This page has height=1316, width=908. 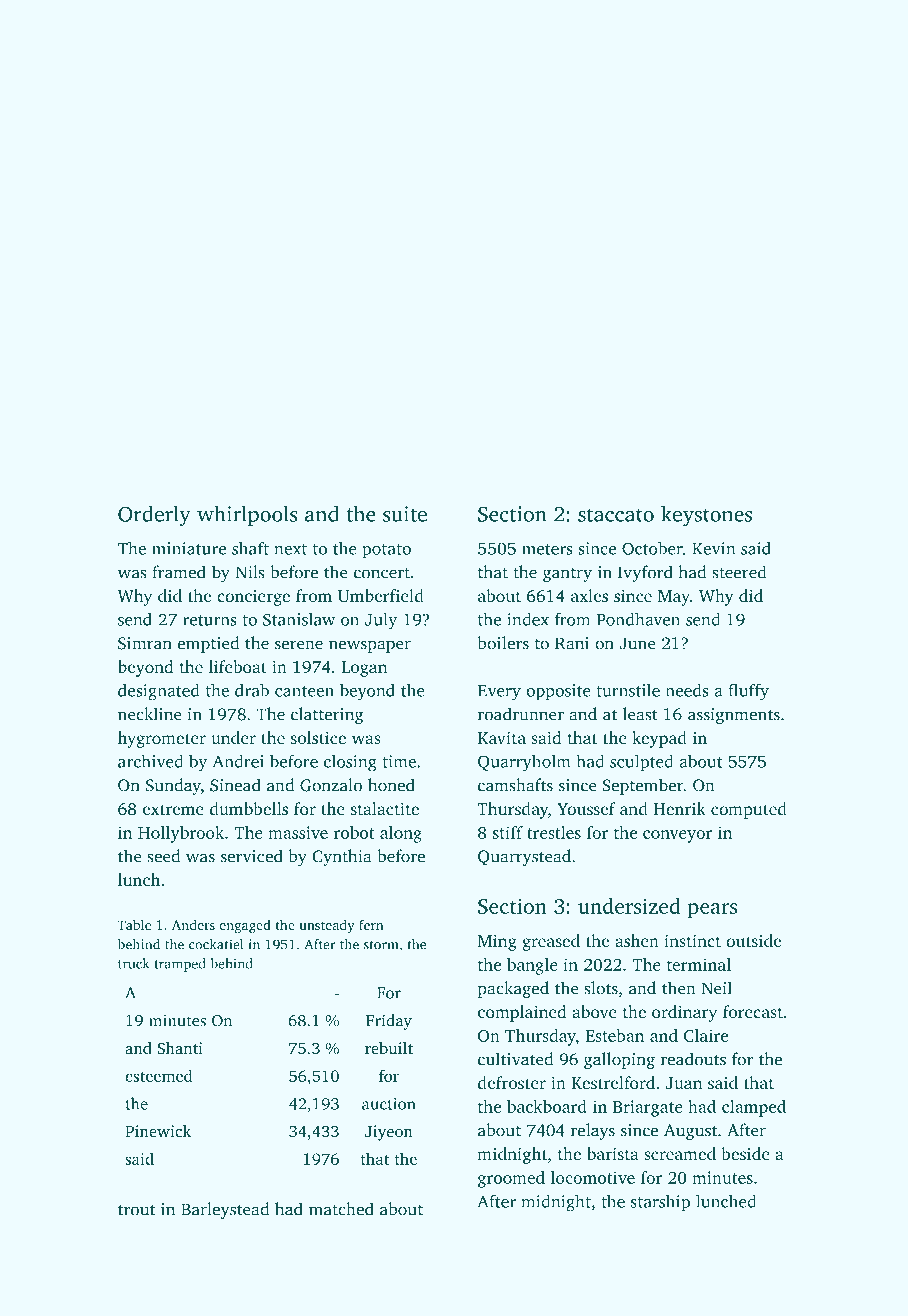 What do you see at coordinates (511, 1179) in the page?
I see `groomed` at bounding box center [511, 1179].
